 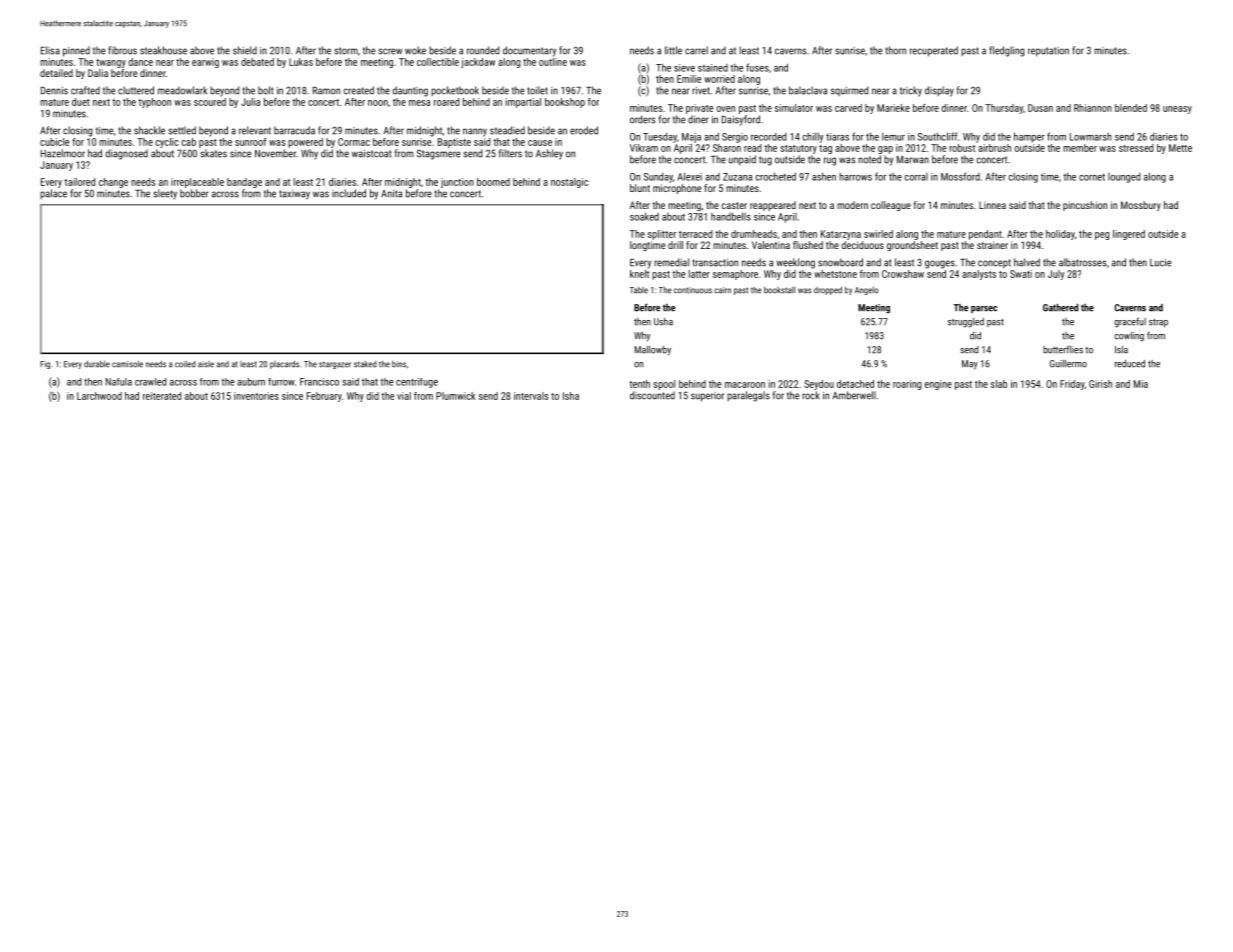 What do you see at coordinates (284, 364) in the screenshot?
I see `placards` at bounding box center [284, 364].
